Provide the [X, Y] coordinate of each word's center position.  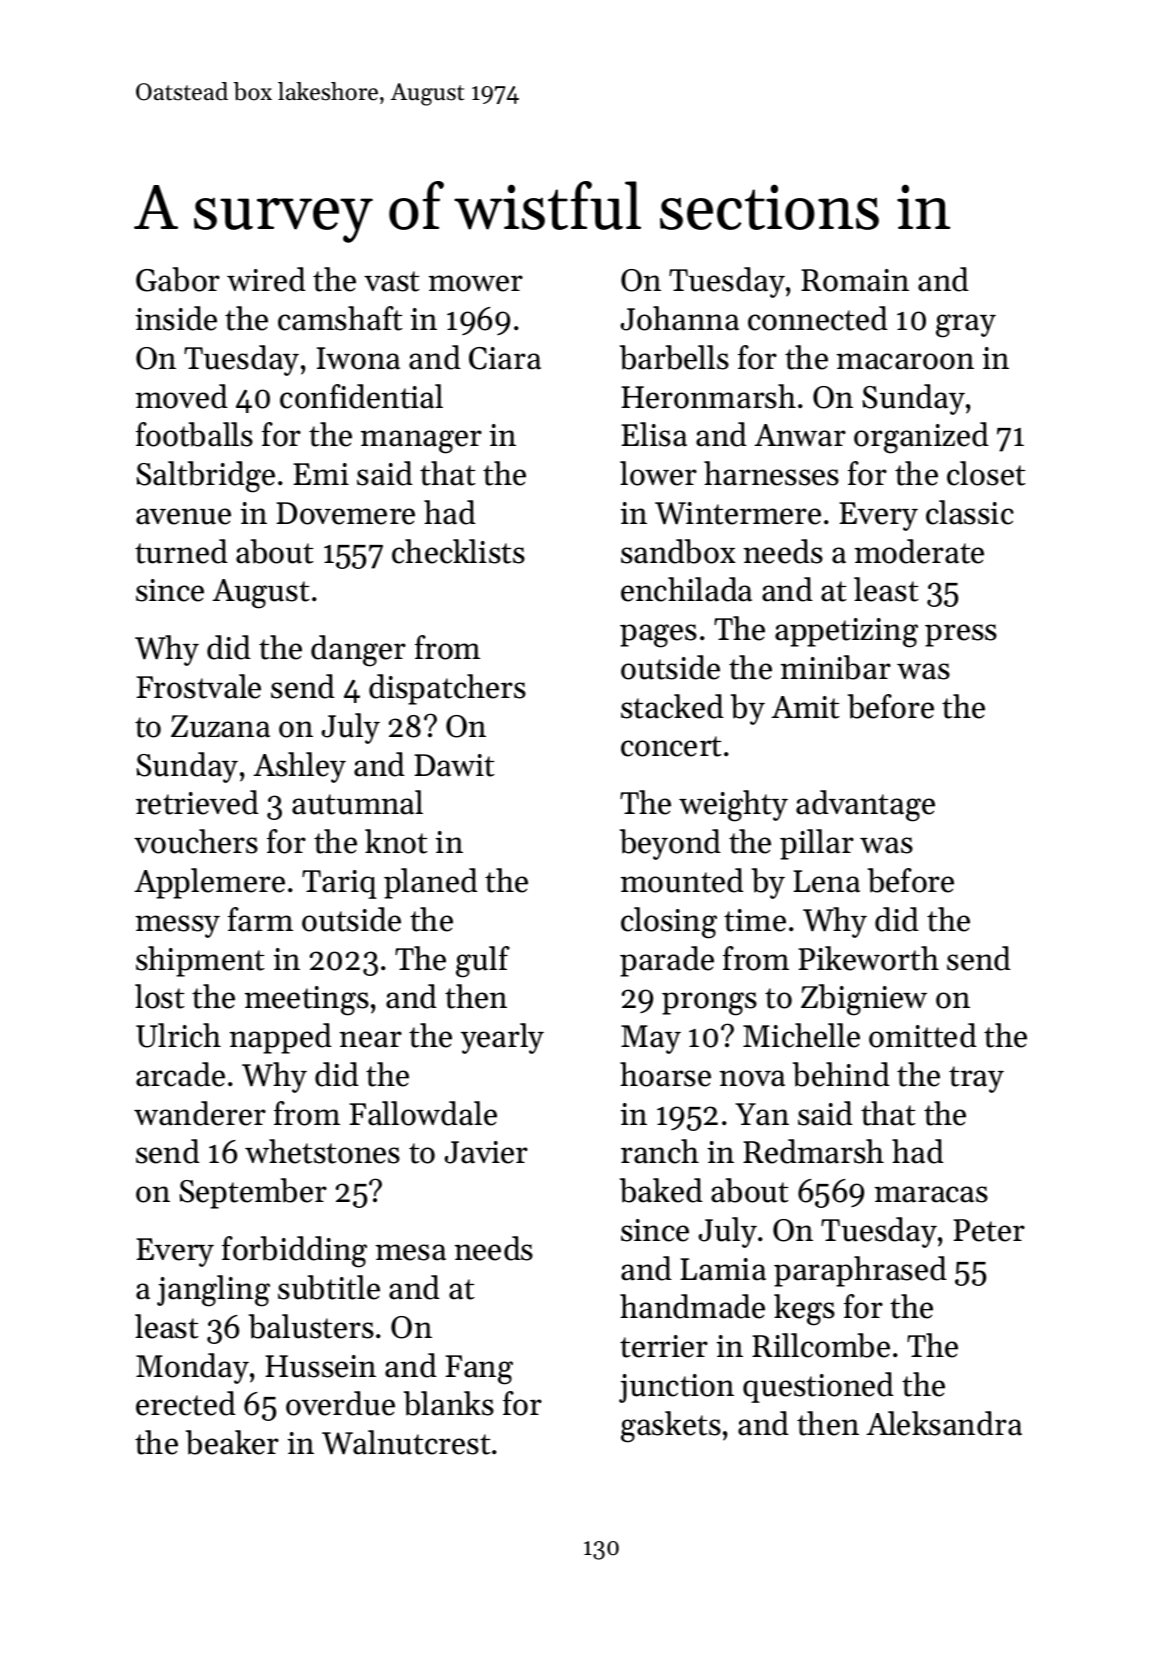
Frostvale [198, 686]
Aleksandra [944, 1423]
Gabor [178, 279]
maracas [931, 1194]
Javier [486, 1152]
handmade [692, 1306]
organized [921, 438]
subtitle [329, 1287]
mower [476, 283]
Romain [855, 280]
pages [658, 636]
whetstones [322, 1151]
